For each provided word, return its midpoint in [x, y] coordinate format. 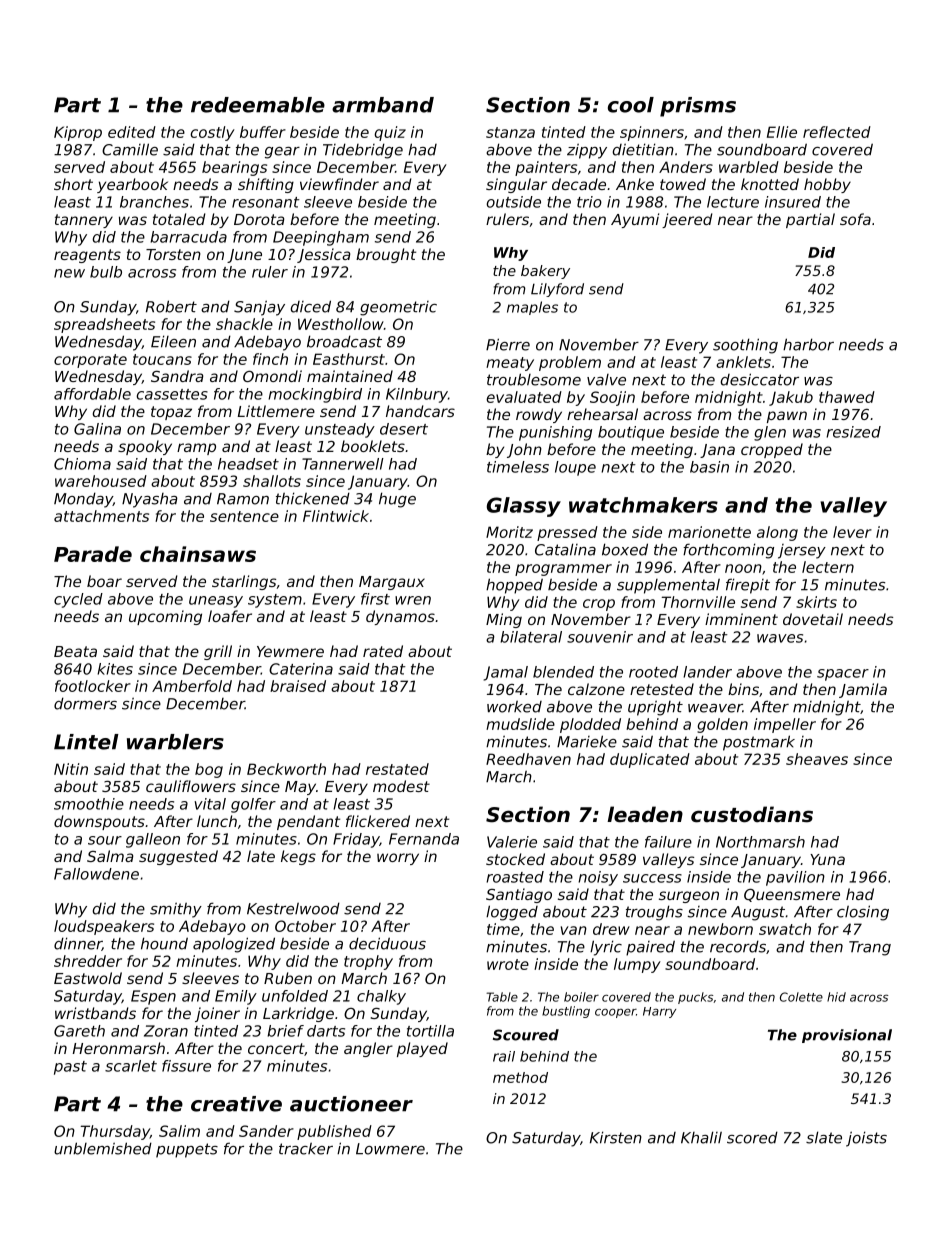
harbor [808, 344]
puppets [187, 1150]
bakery [545, 272]
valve [606, 380]
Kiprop [78, 133]
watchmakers [643, 505]
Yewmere [290, 651]
